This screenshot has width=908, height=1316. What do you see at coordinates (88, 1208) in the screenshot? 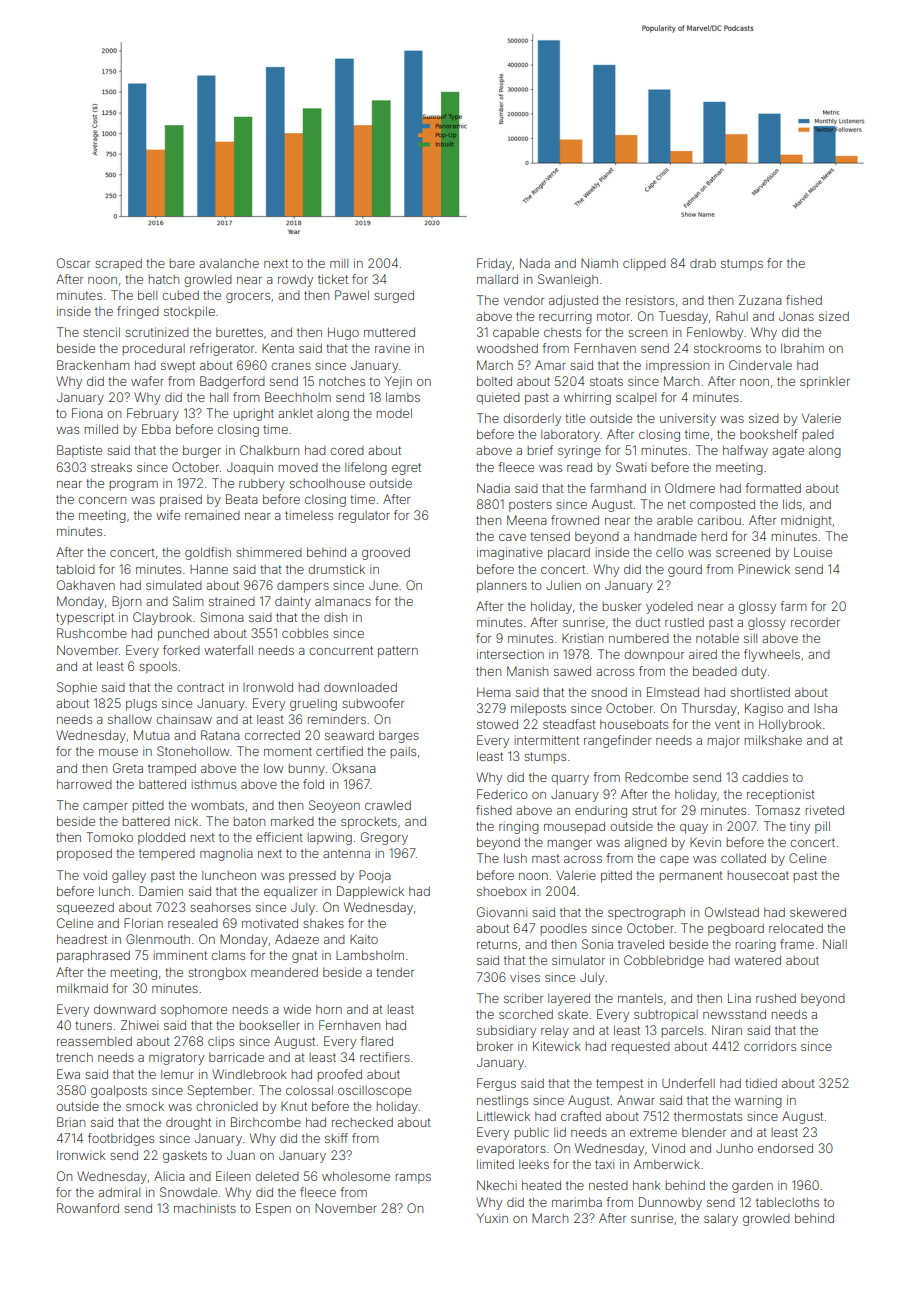
I see `Rowanford` at bounding box center [88, 1208].
